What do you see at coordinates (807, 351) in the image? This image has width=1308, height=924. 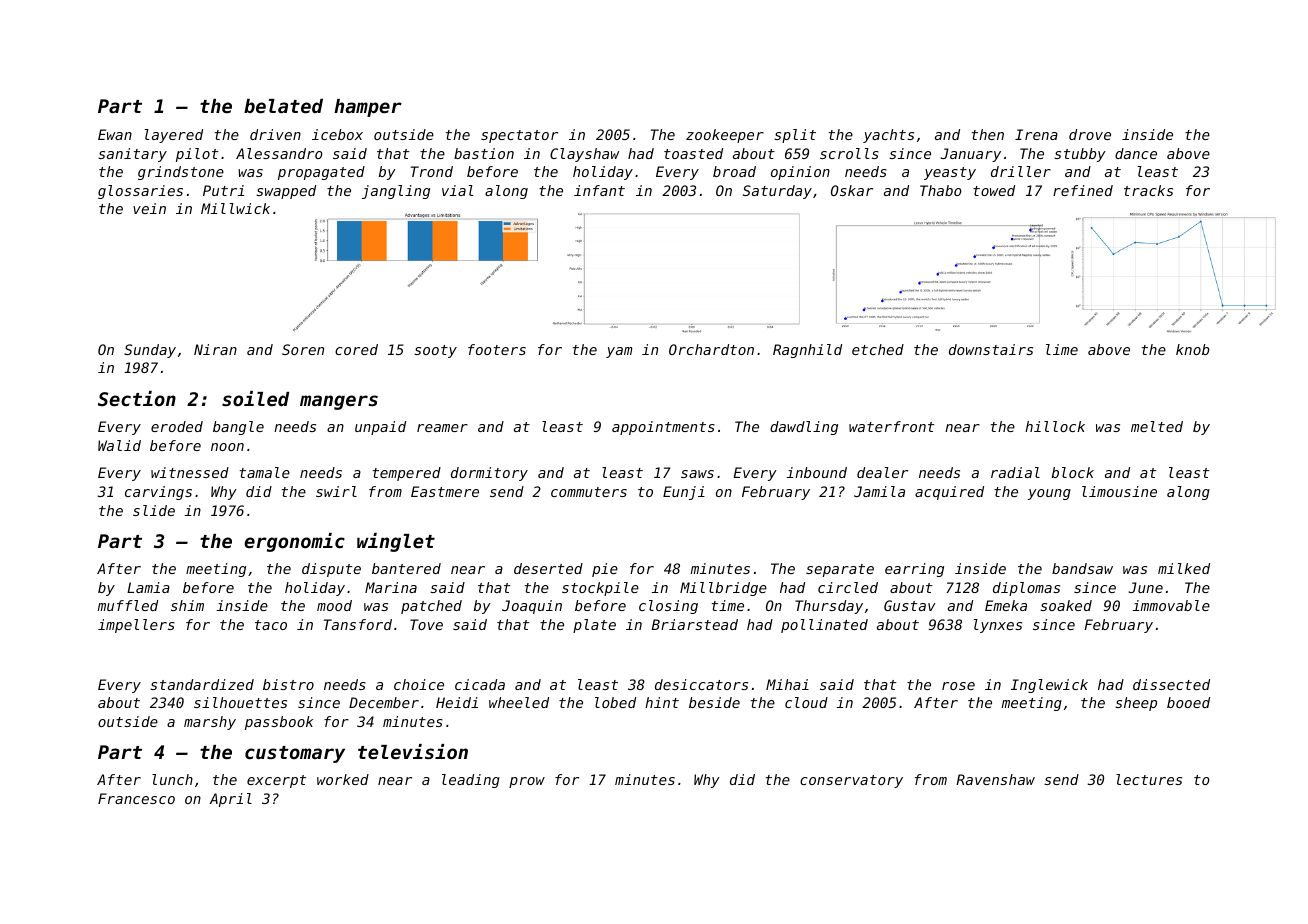 I see `Ragnhild` at bounding box center [807, 351].
